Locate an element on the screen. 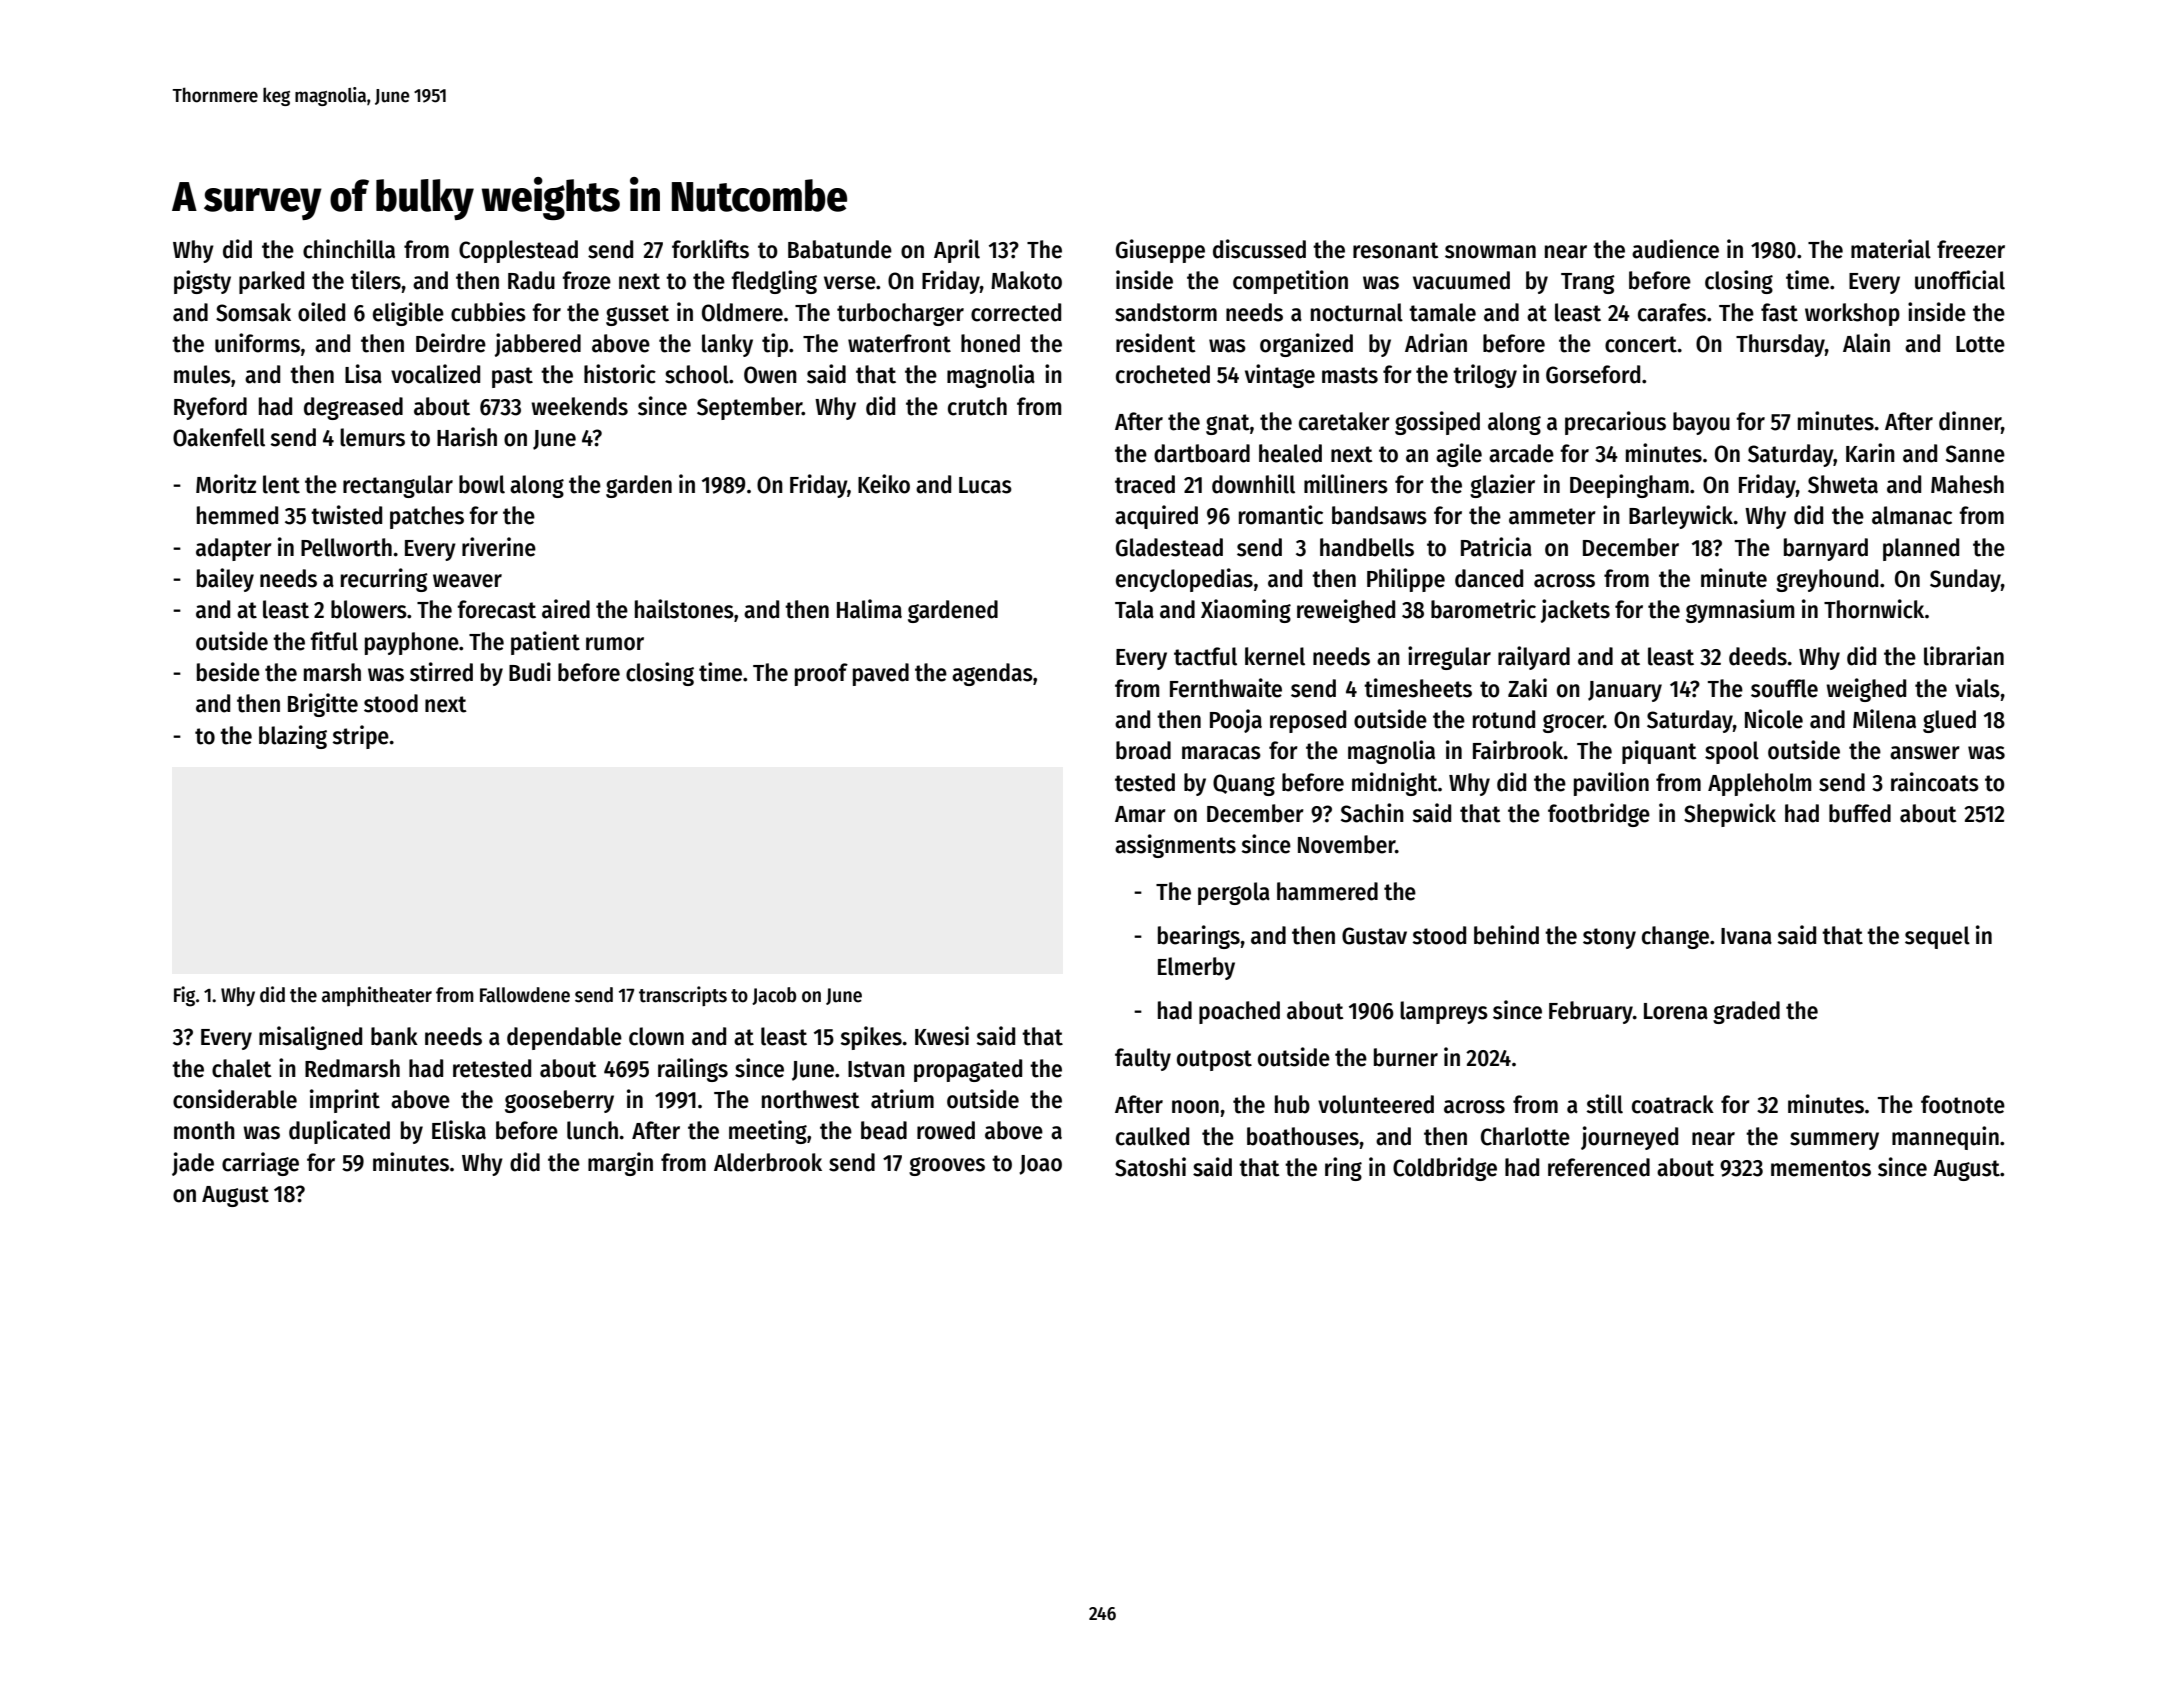 This screenshot has width=2178, height=1683. Satoshi is located at coordinates (1150, 1167).
